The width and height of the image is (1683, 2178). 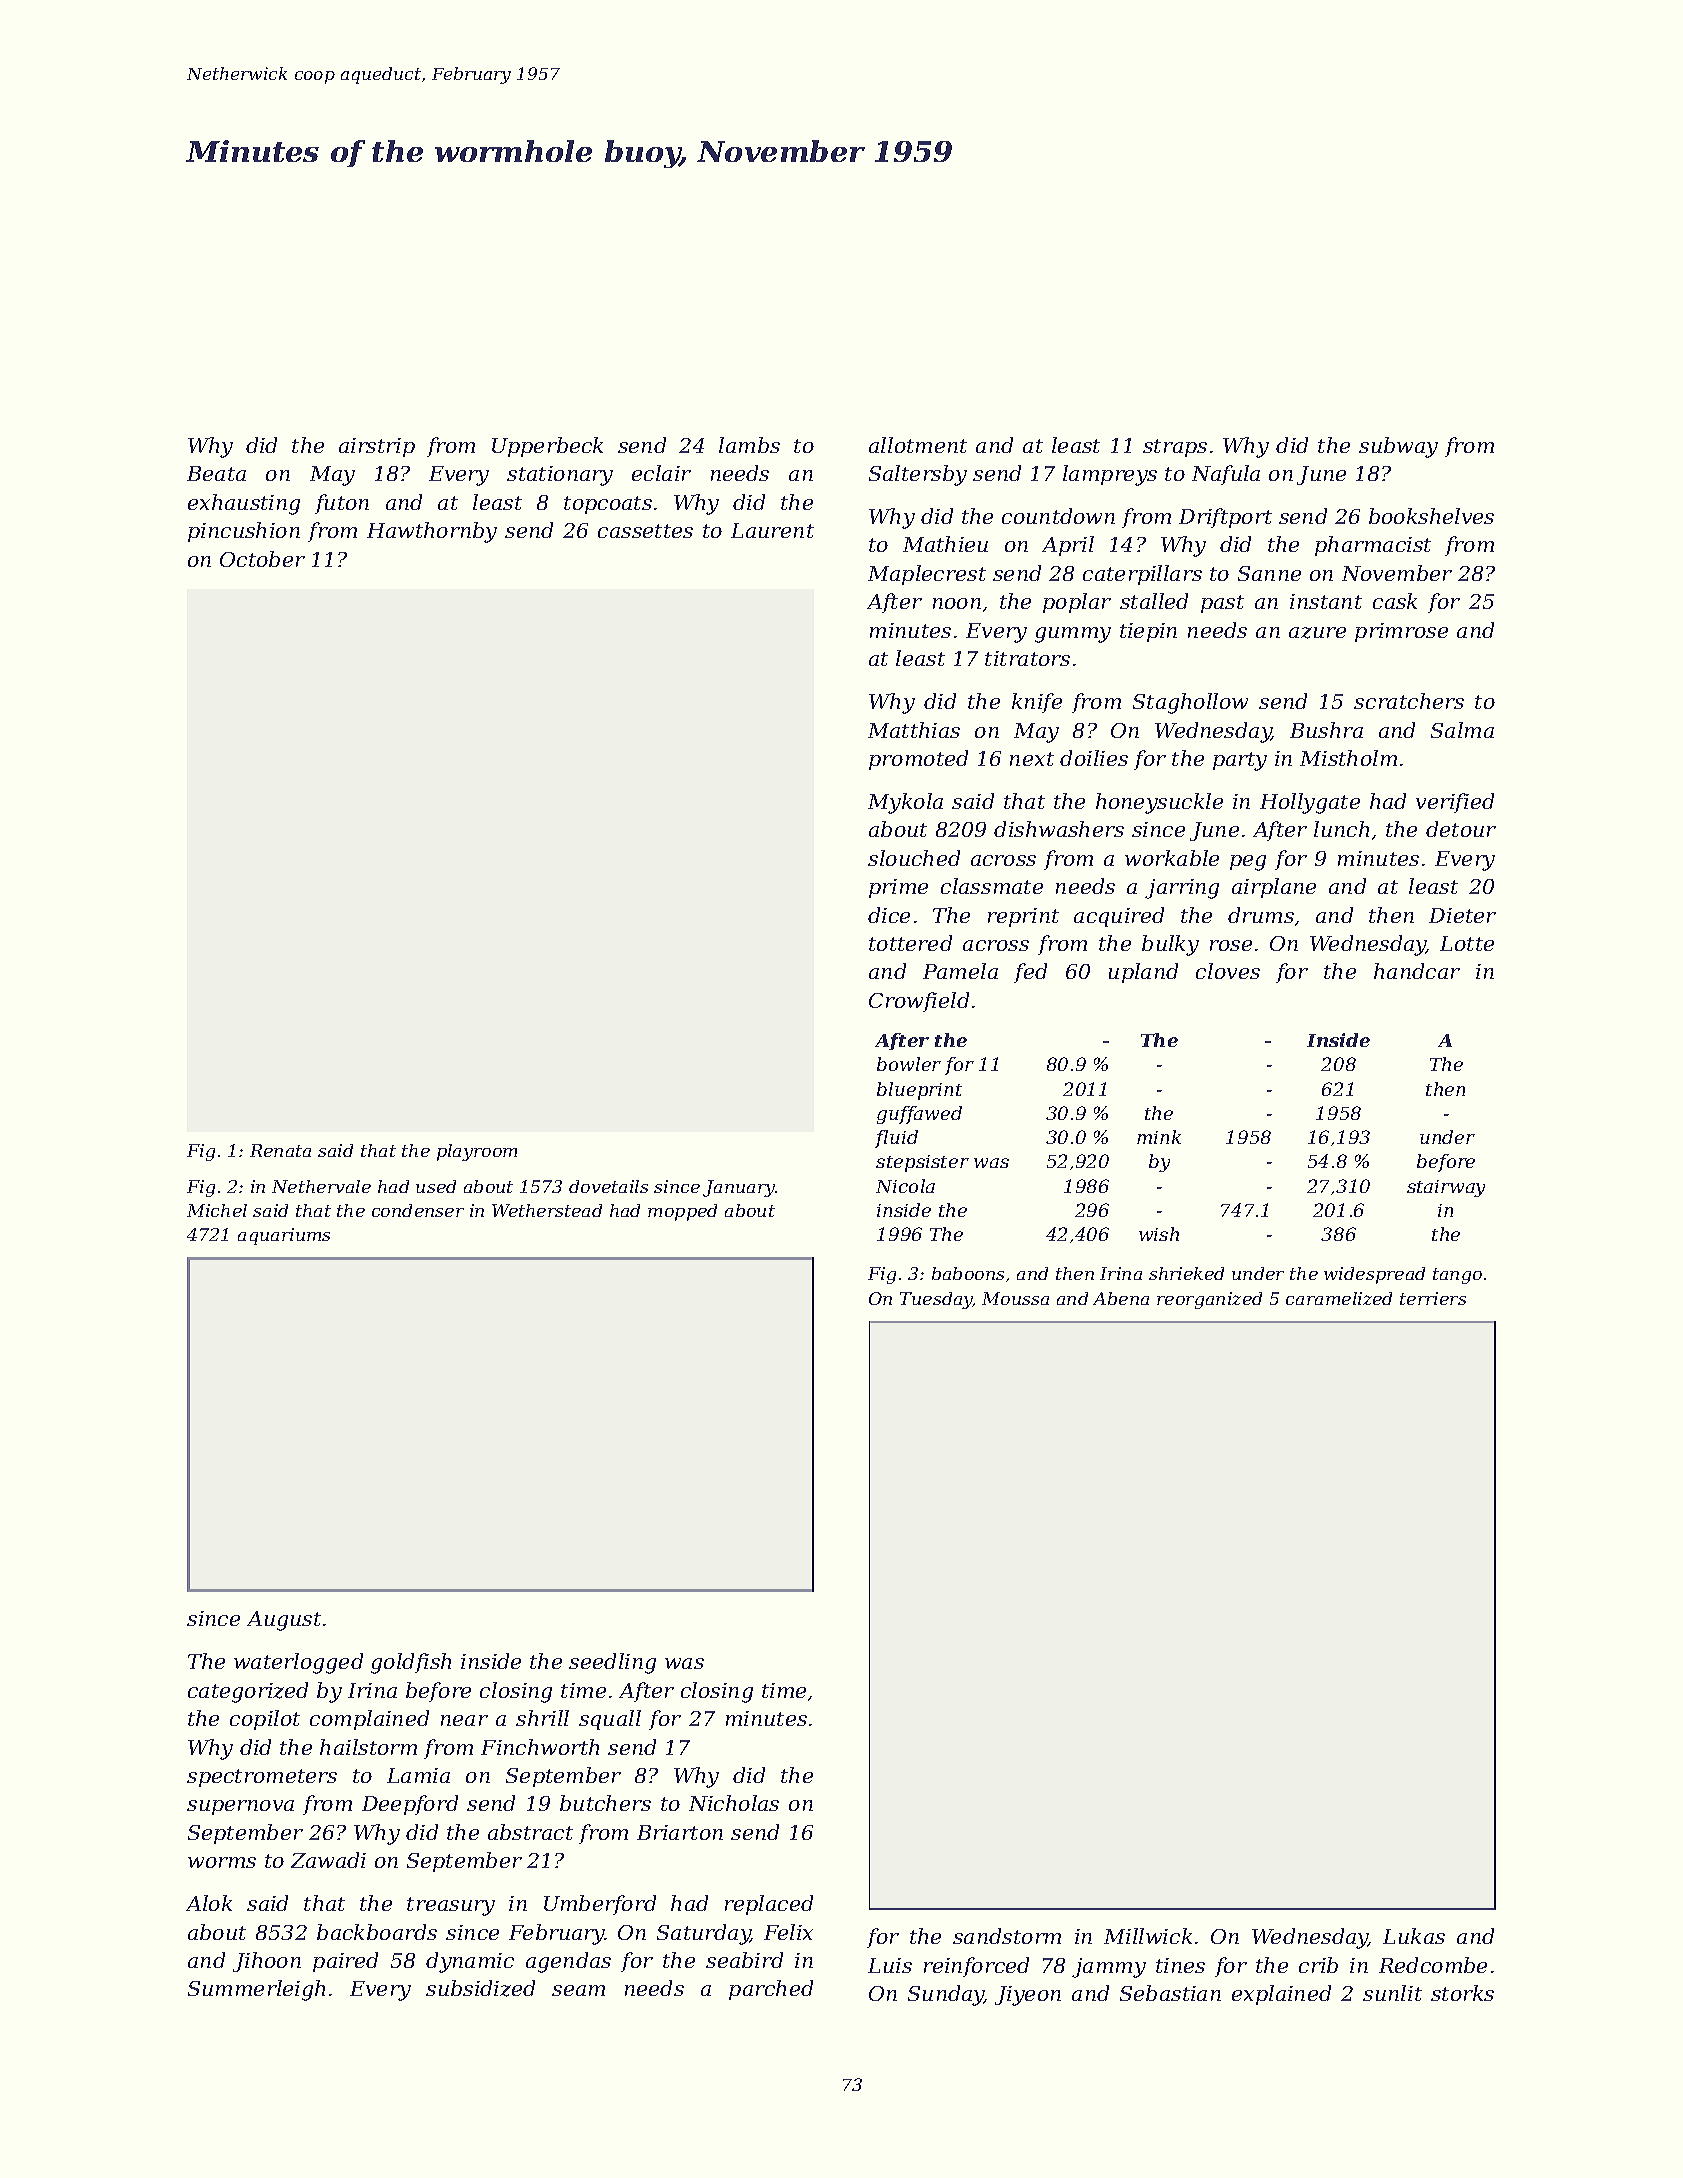 I want to click on Renata, so click(x=280, y=1150).
